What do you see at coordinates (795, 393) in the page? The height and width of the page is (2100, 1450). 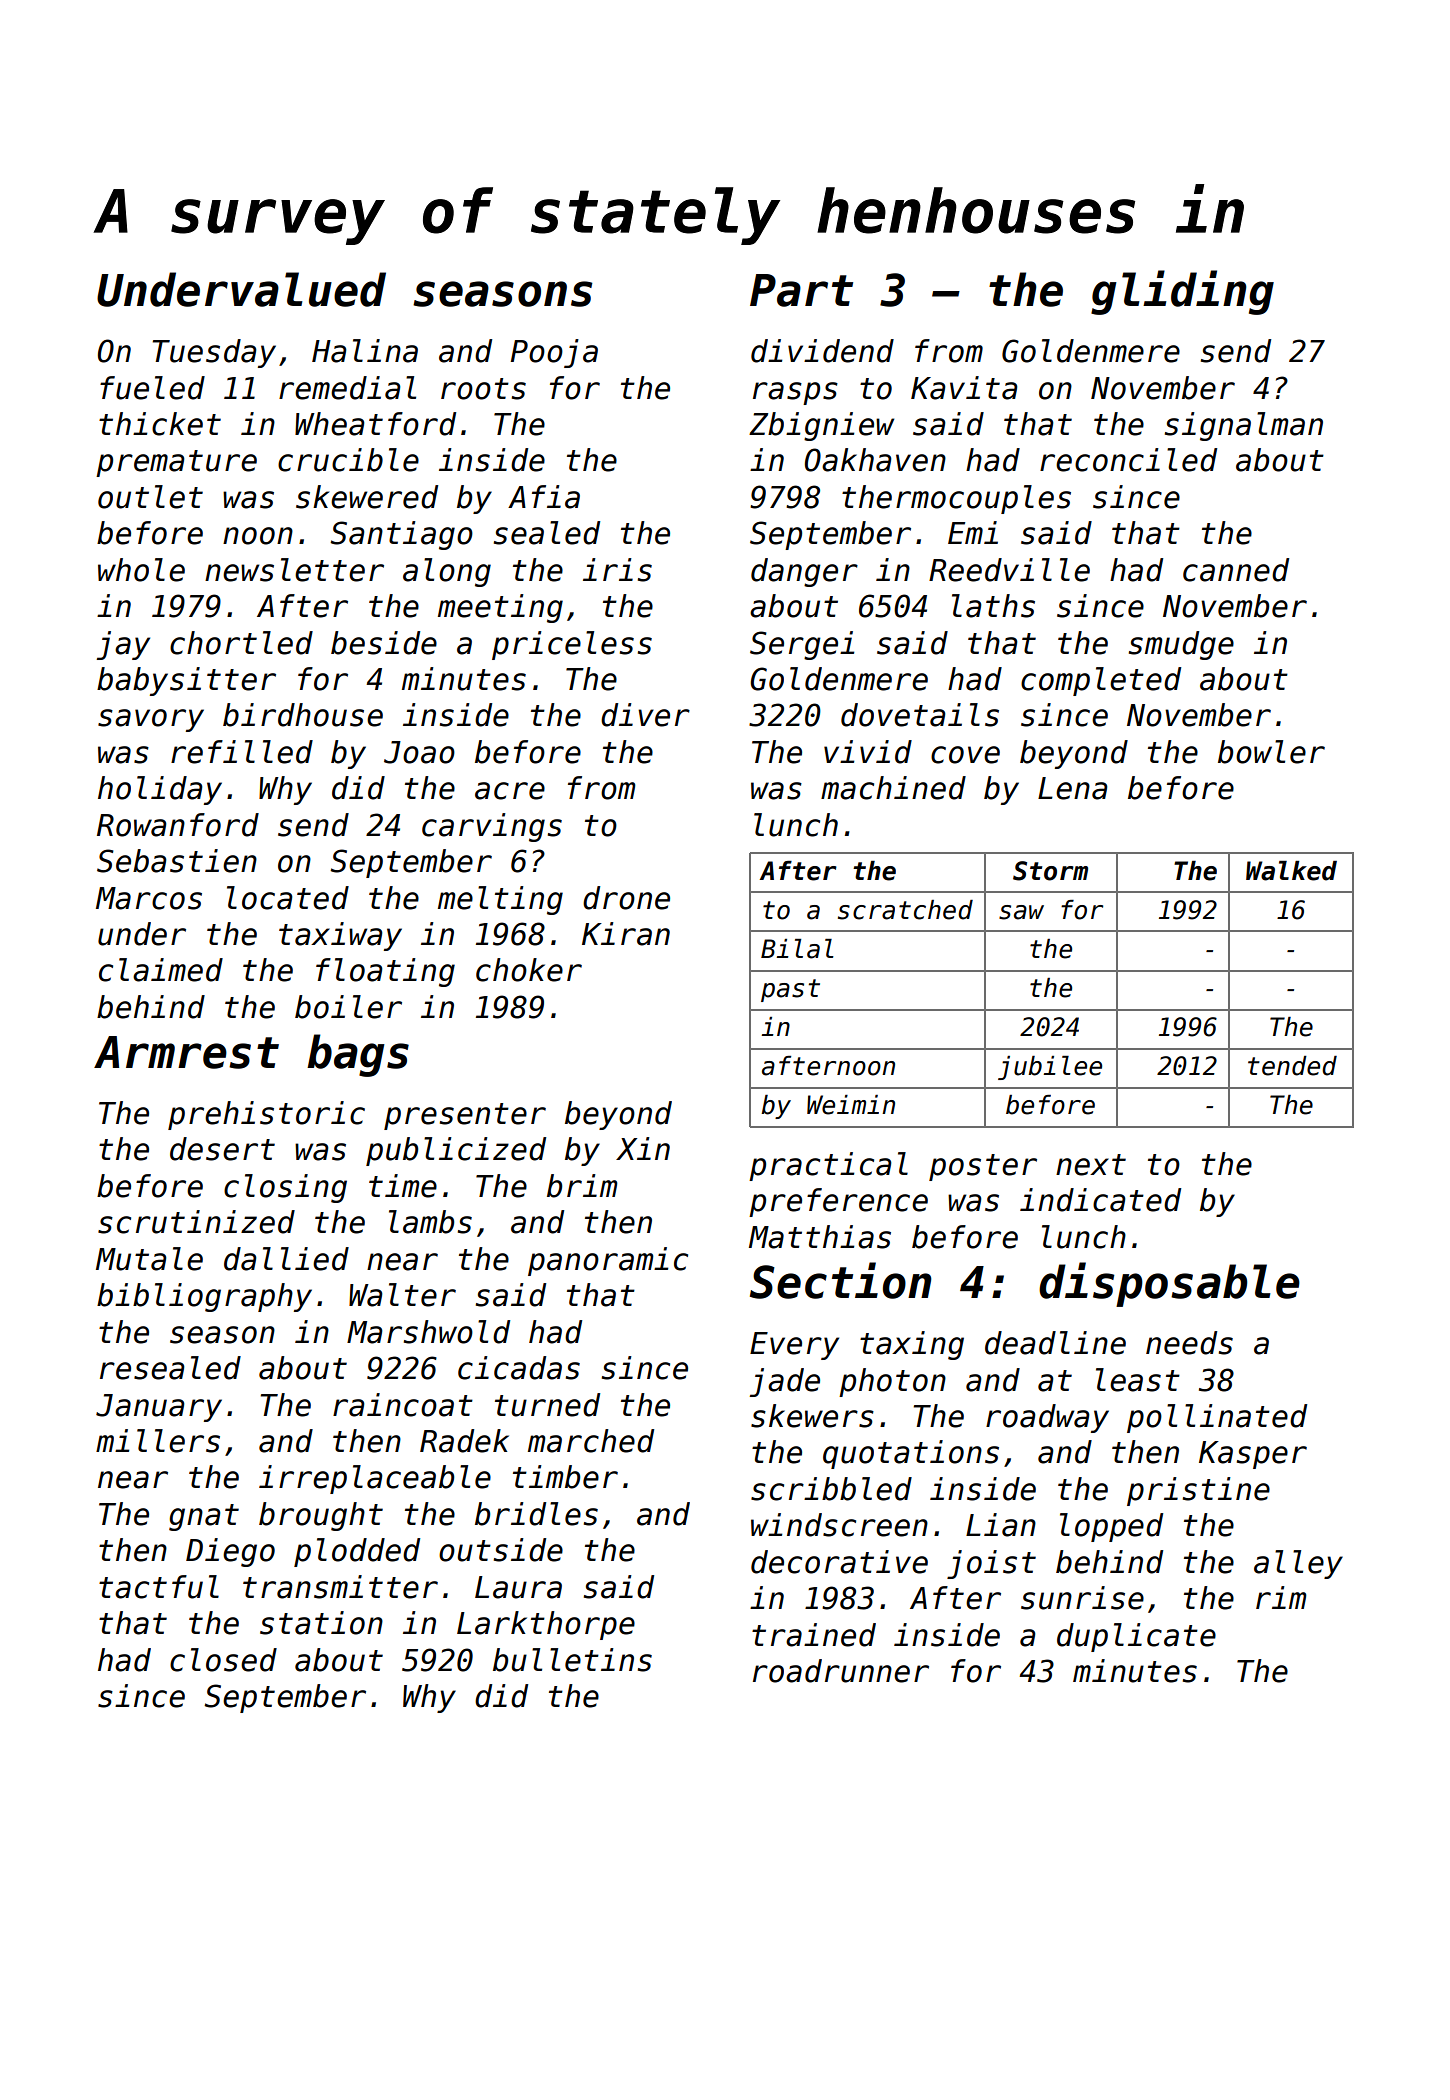 I see `rasps` at bounding box center [795, 393].
